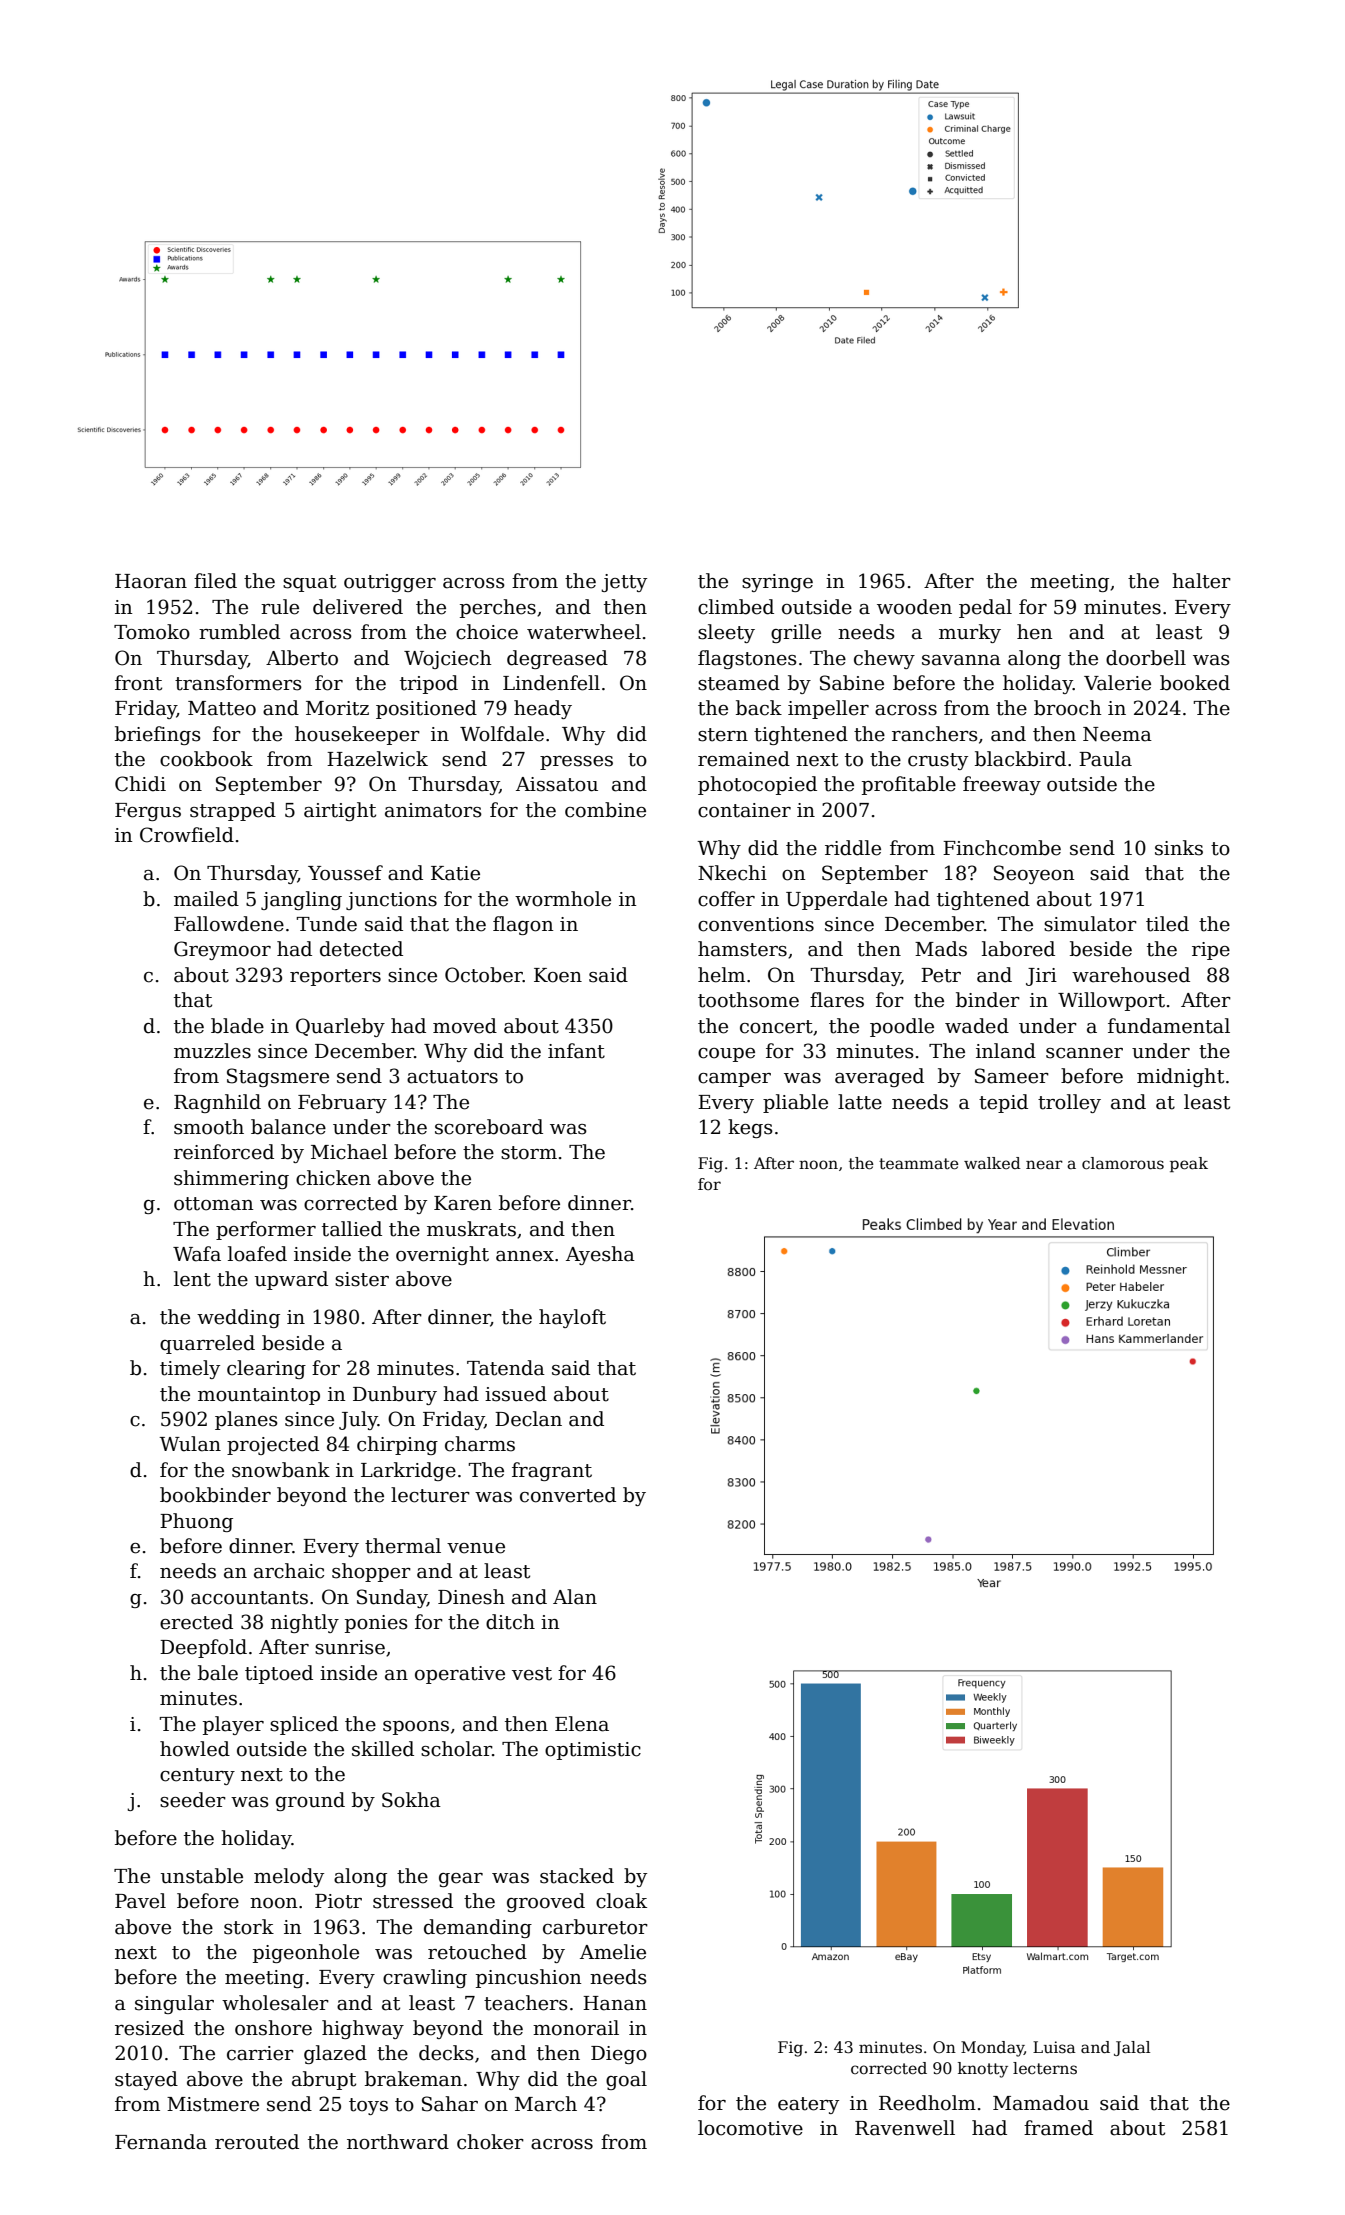  I want to click on pliable, so click(795, 1103).
